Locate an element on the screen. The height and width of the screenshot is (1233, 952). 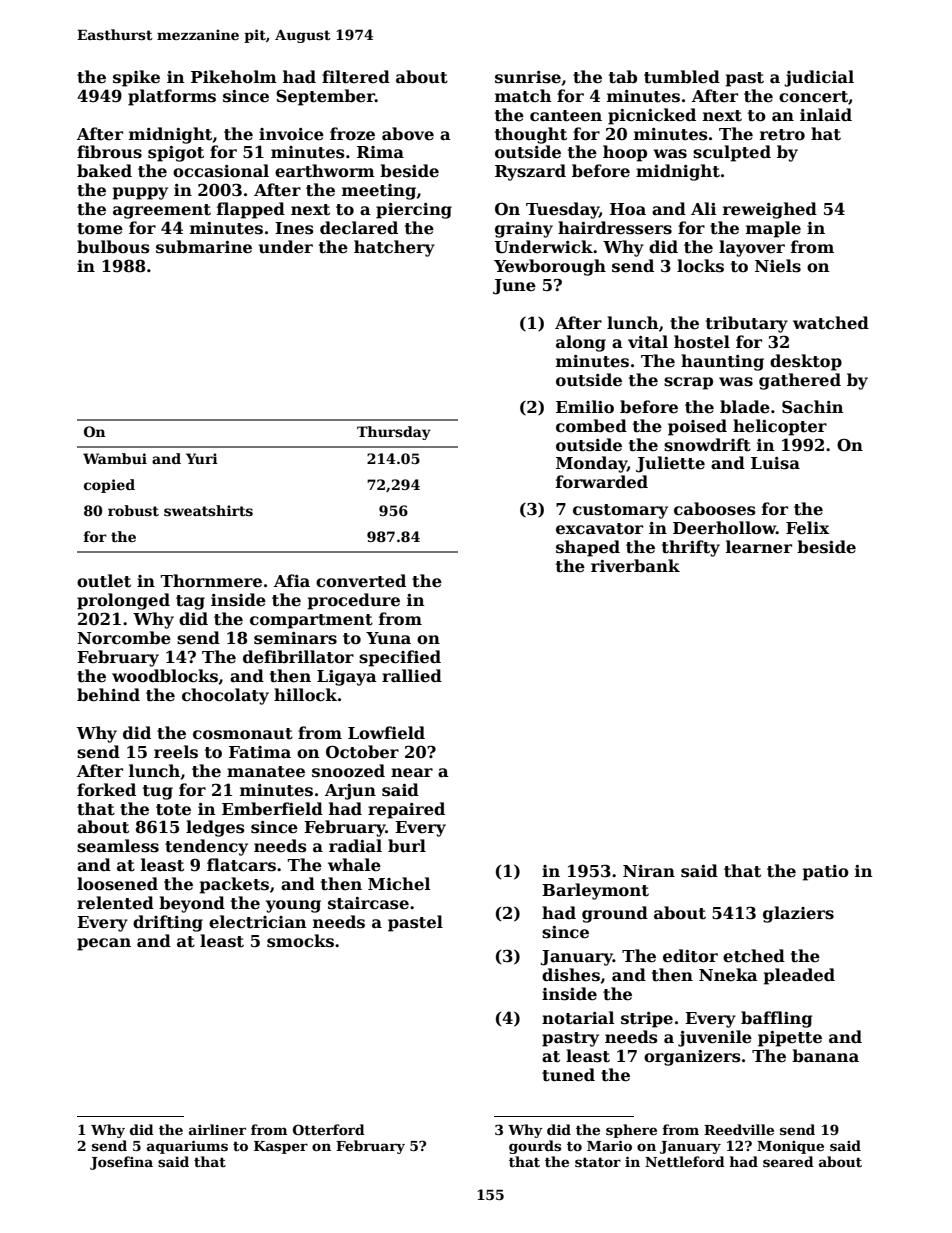
airliner is located at coordinates (217, 1129).
